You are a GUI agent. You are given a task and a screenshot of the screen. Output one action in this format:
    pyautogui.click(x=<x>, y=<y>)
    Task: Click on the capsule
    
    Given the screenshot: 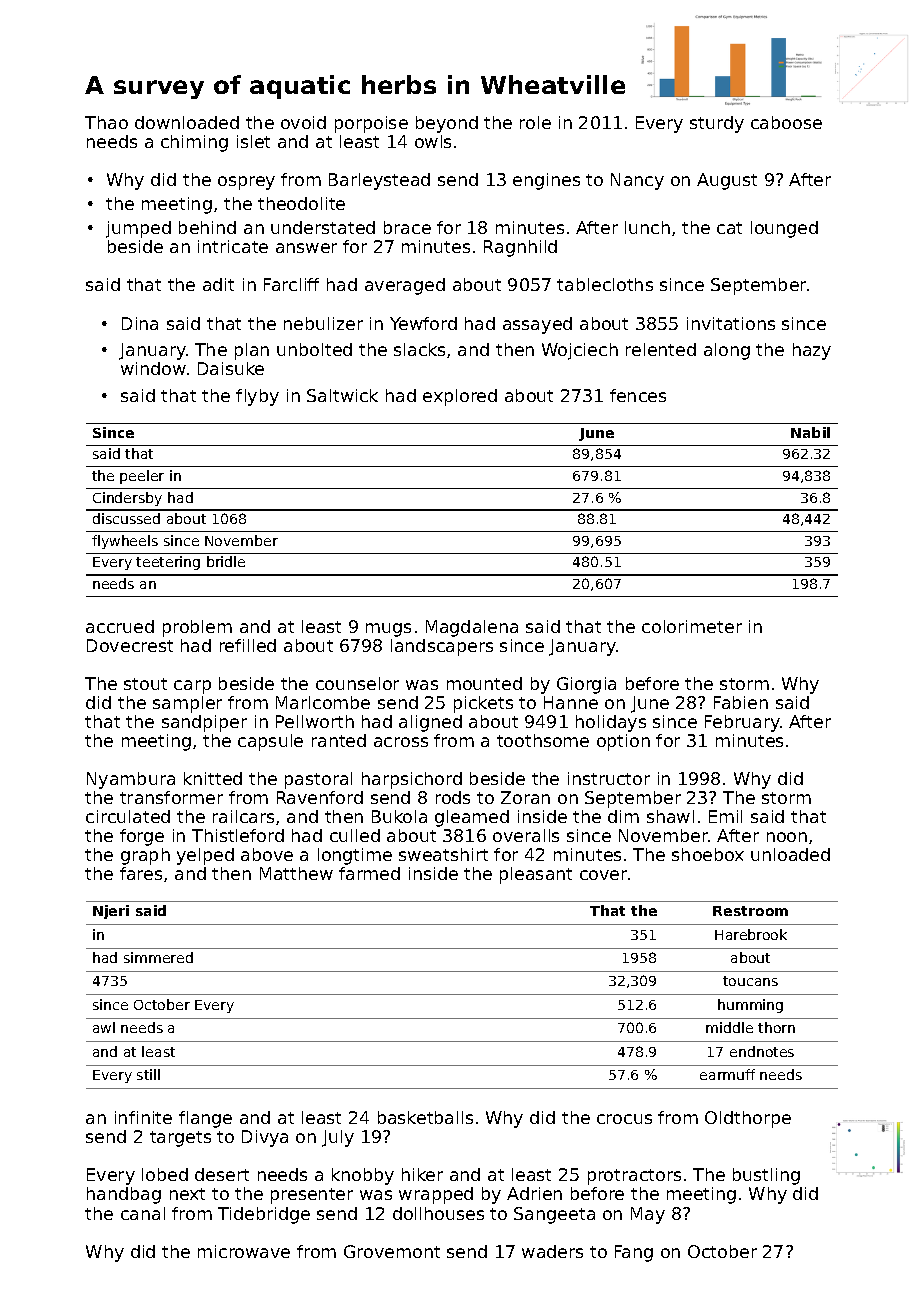 What is the action you would take?
    pyautogui.click(x=270, y=742)
